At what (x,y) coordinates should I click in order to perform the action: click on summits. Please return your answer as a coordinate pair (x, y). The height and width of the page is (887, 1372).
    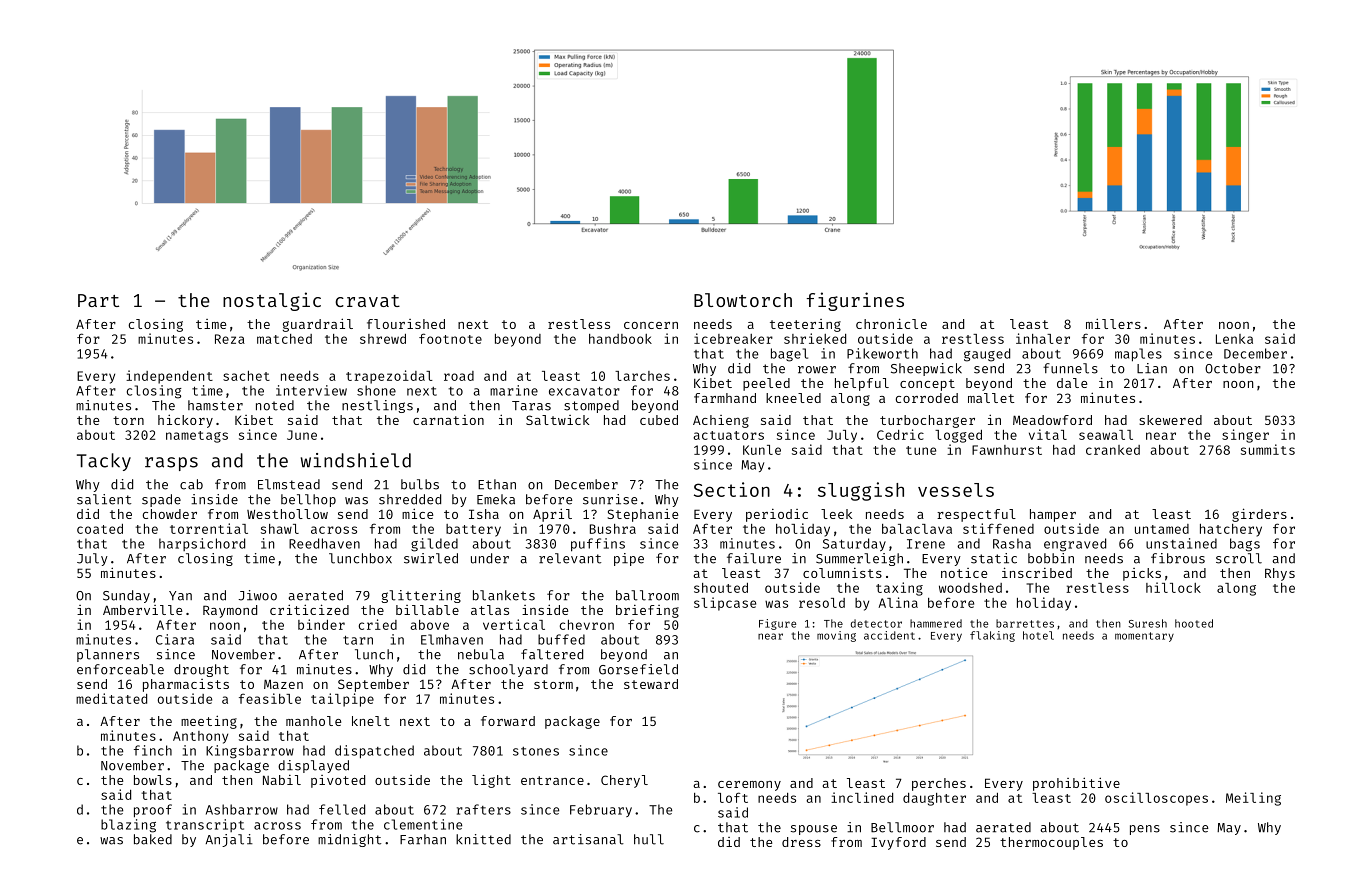
    Looking at the image, I should click on (1268, 449).
